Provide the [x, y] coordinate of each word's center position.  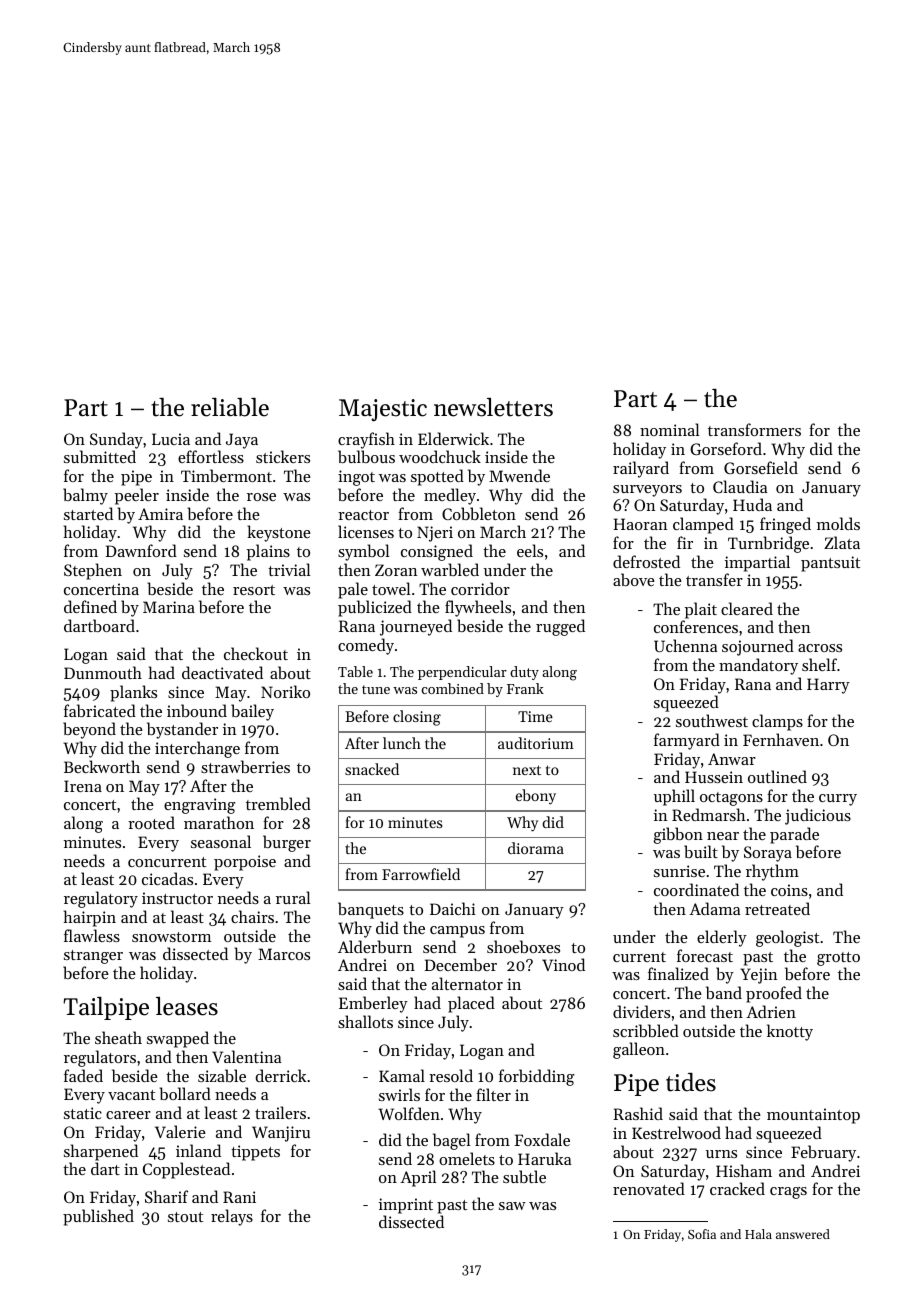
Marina [169, 607]
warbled [450, 569]
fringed [785, 525]
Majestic [383, 410]
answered [803, 1234]
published [98, 1217]
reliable [230, 407]
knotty [790, 1032]
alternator [467, 983]
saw [512, 1206]
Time [535, 716]
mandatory [758, 666]
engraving [199, 806]
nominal [669, 429]
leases [187, 1006]
